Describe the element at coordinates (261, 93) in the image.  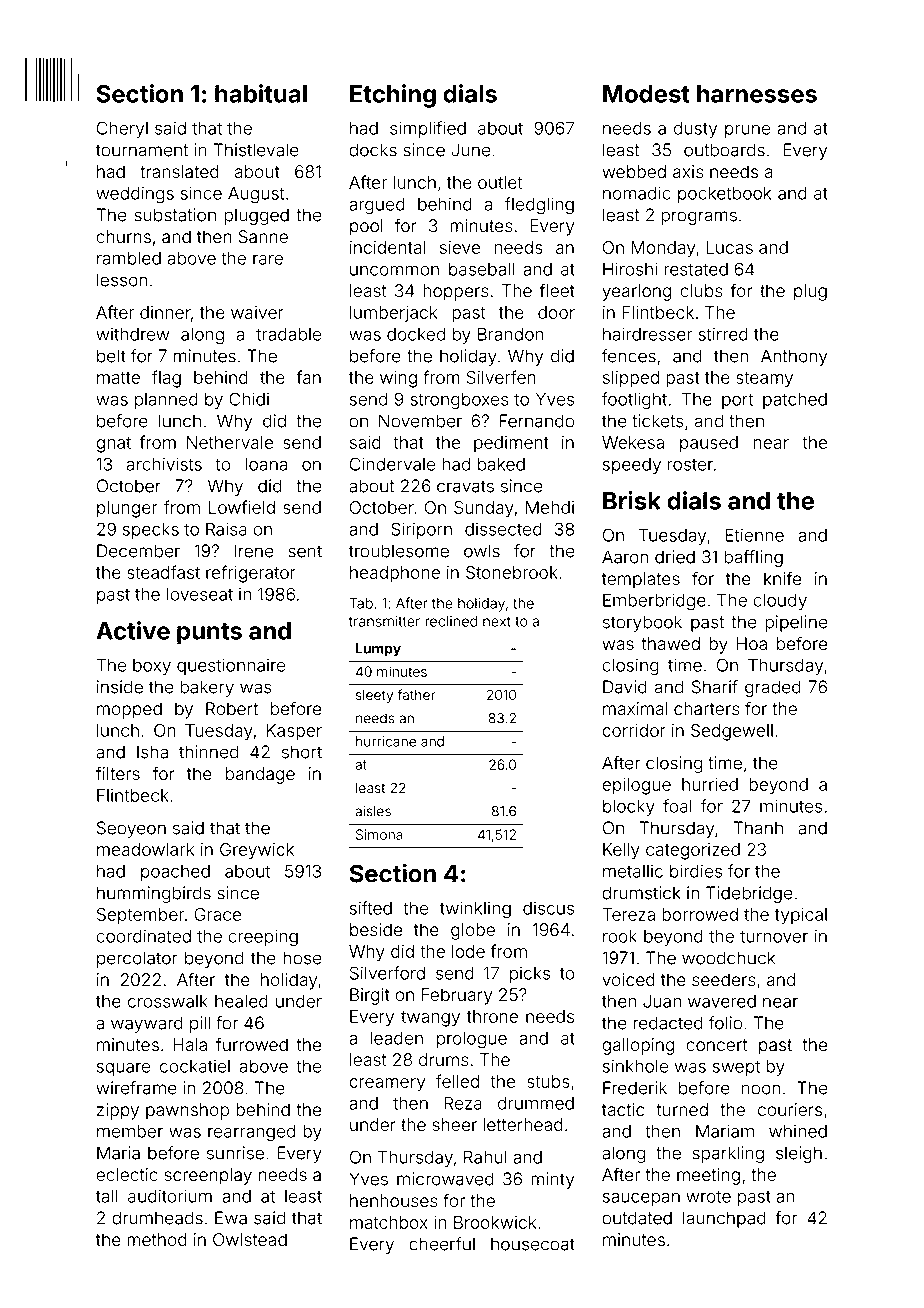
I see `habitual` at that location.
